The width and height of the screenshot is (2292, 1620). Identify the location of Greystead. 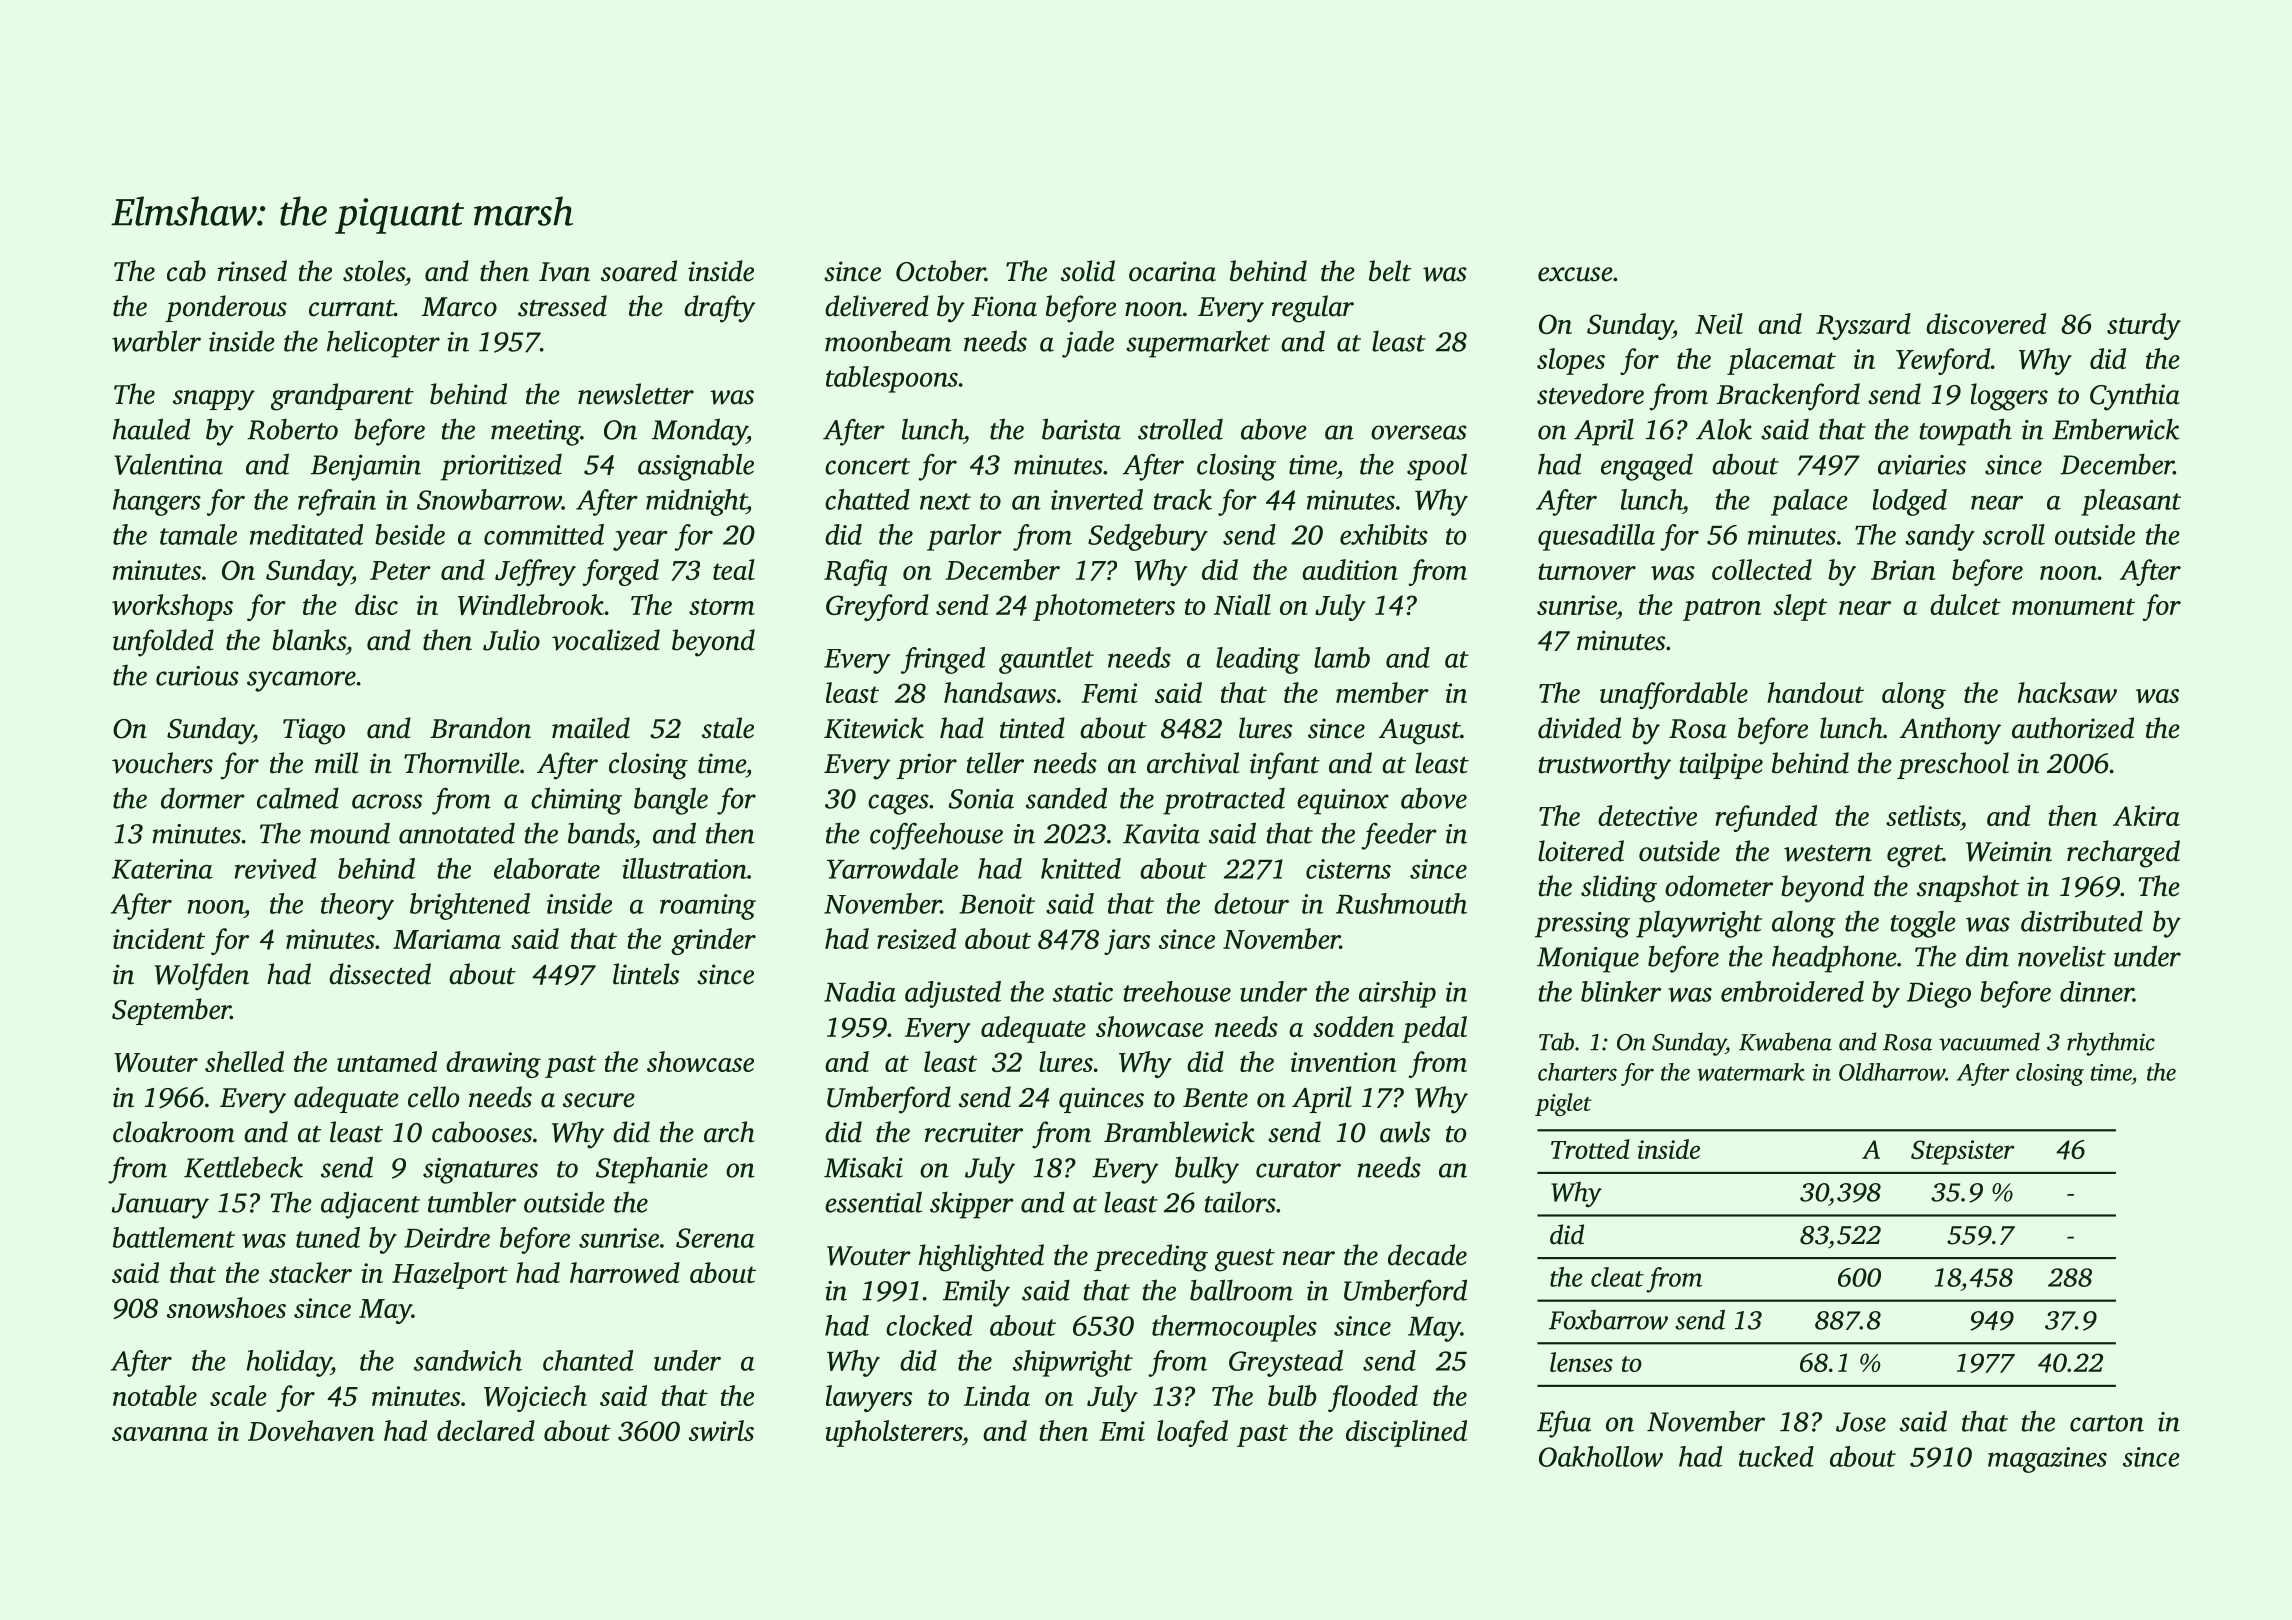
(1286, 1363).
